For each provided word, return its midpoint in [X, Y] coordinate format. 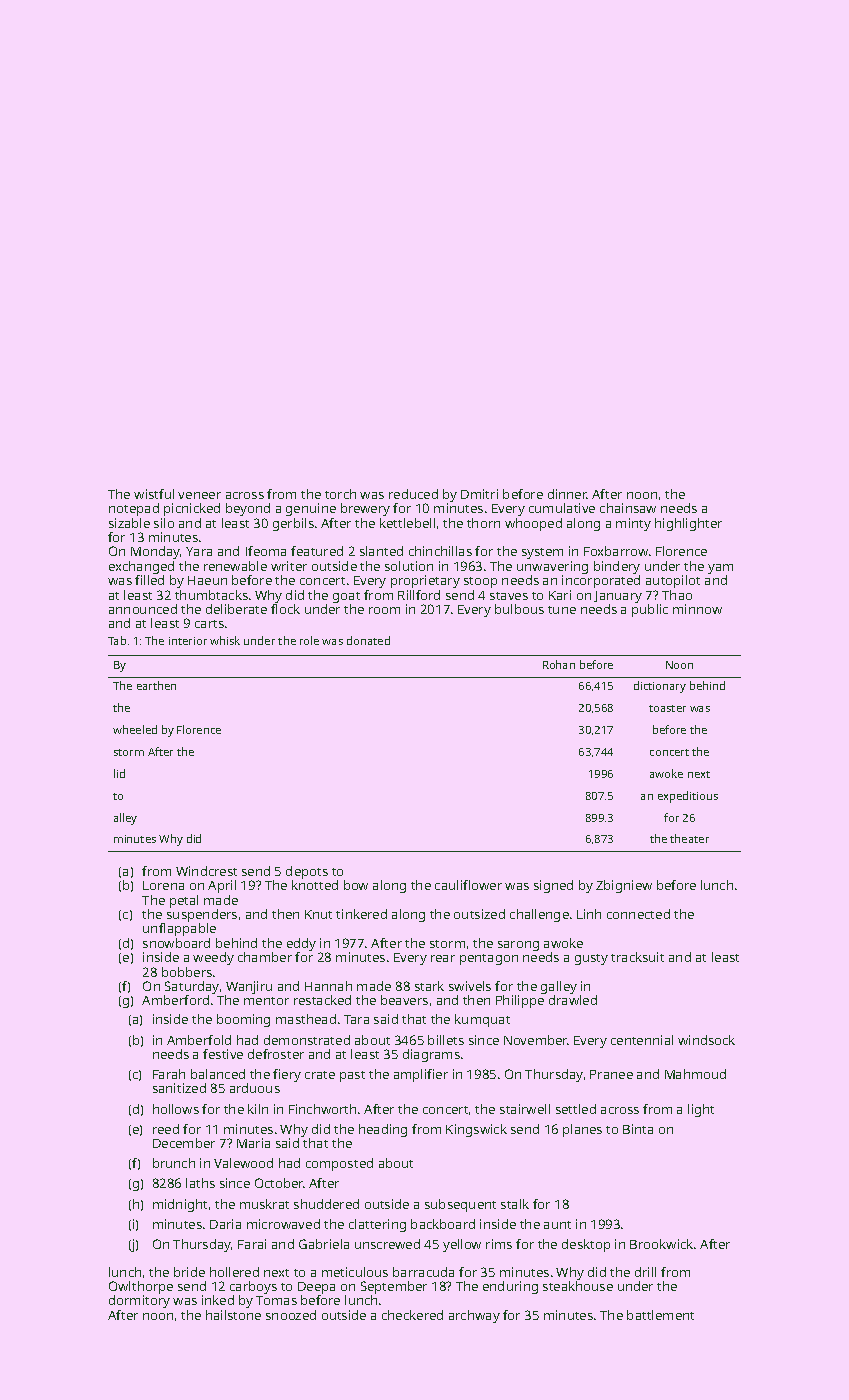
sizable [129, 523]
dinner [567, 494]
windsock [706, 1040]
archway [474, 1316]
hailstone [233, 1315]
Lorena [163, 885]
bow [356, 885]
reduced [413, 494]
